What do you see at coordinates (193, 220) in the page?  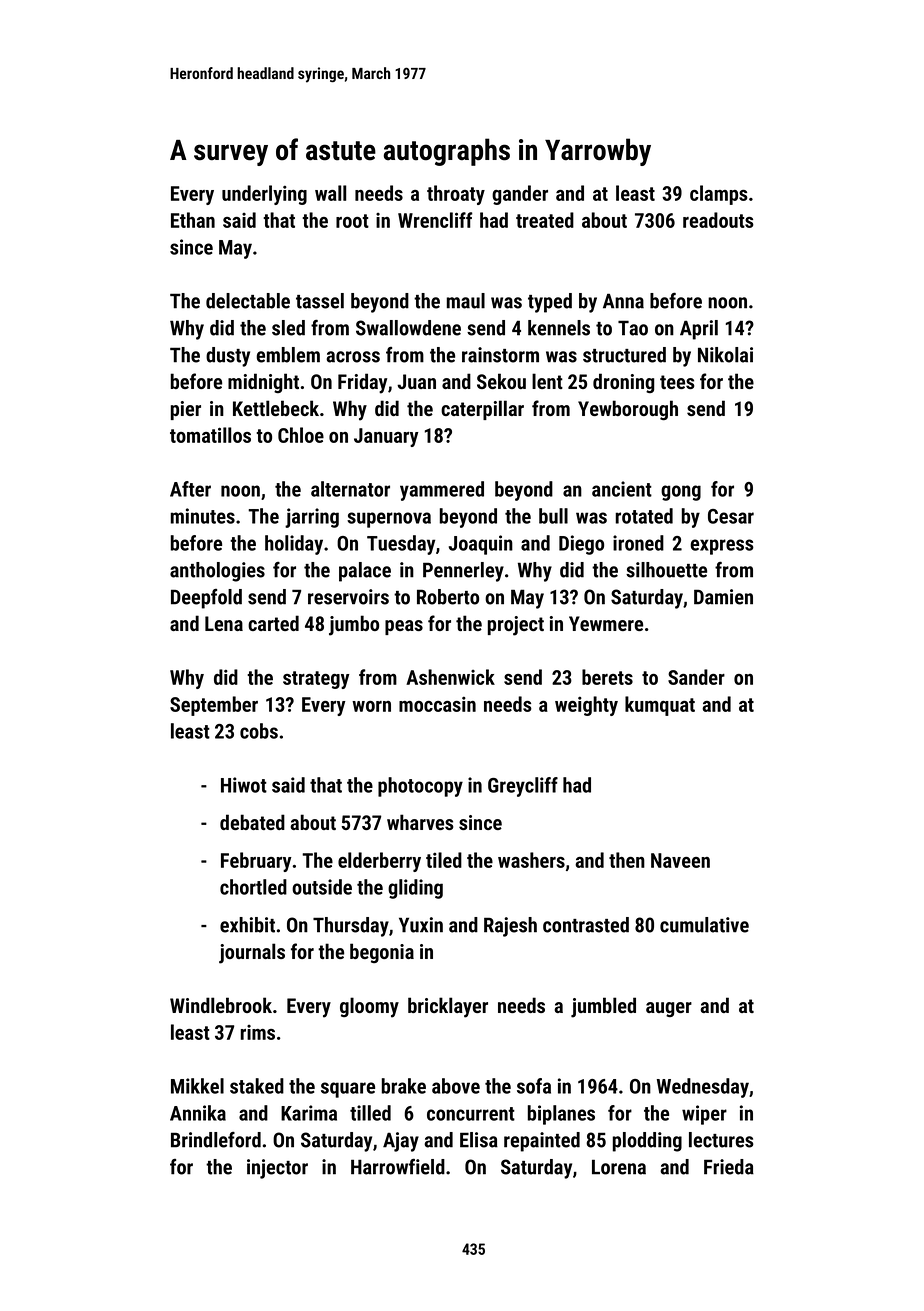 I see `Ethan` at bounding box center [193, 220].
